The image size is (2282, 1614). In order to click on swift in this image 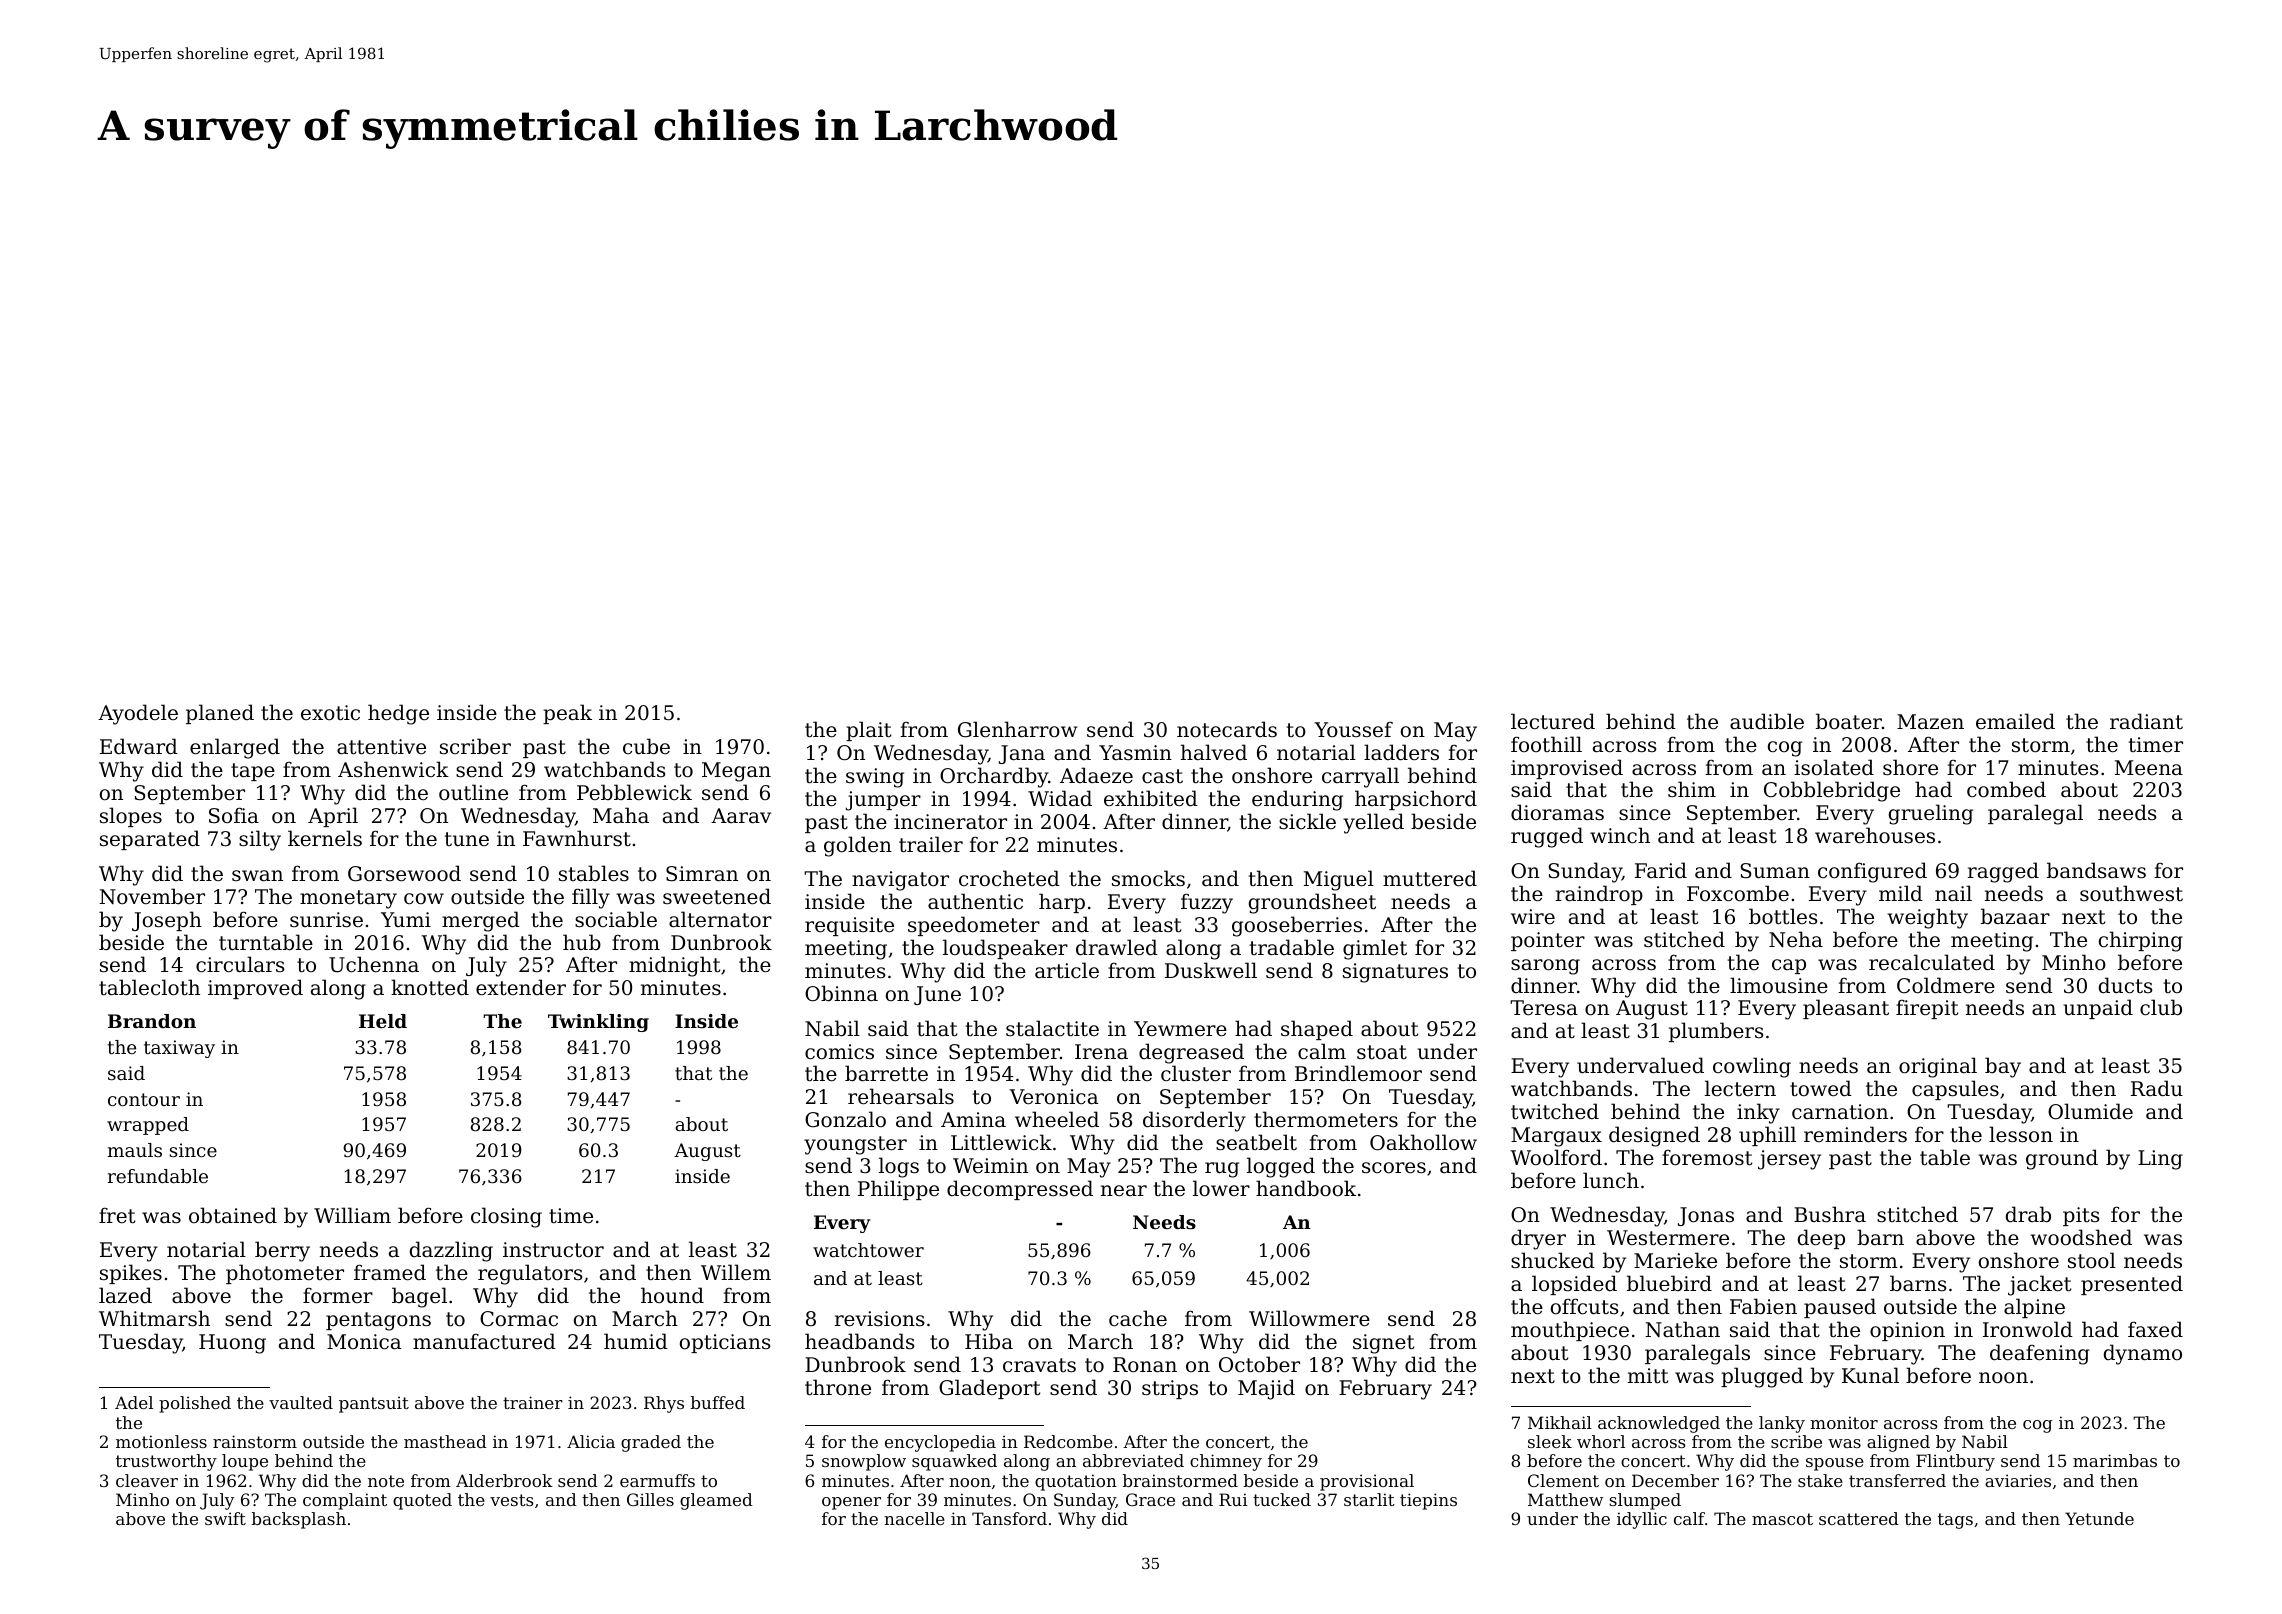, I will do `click(225, 1518)`.
